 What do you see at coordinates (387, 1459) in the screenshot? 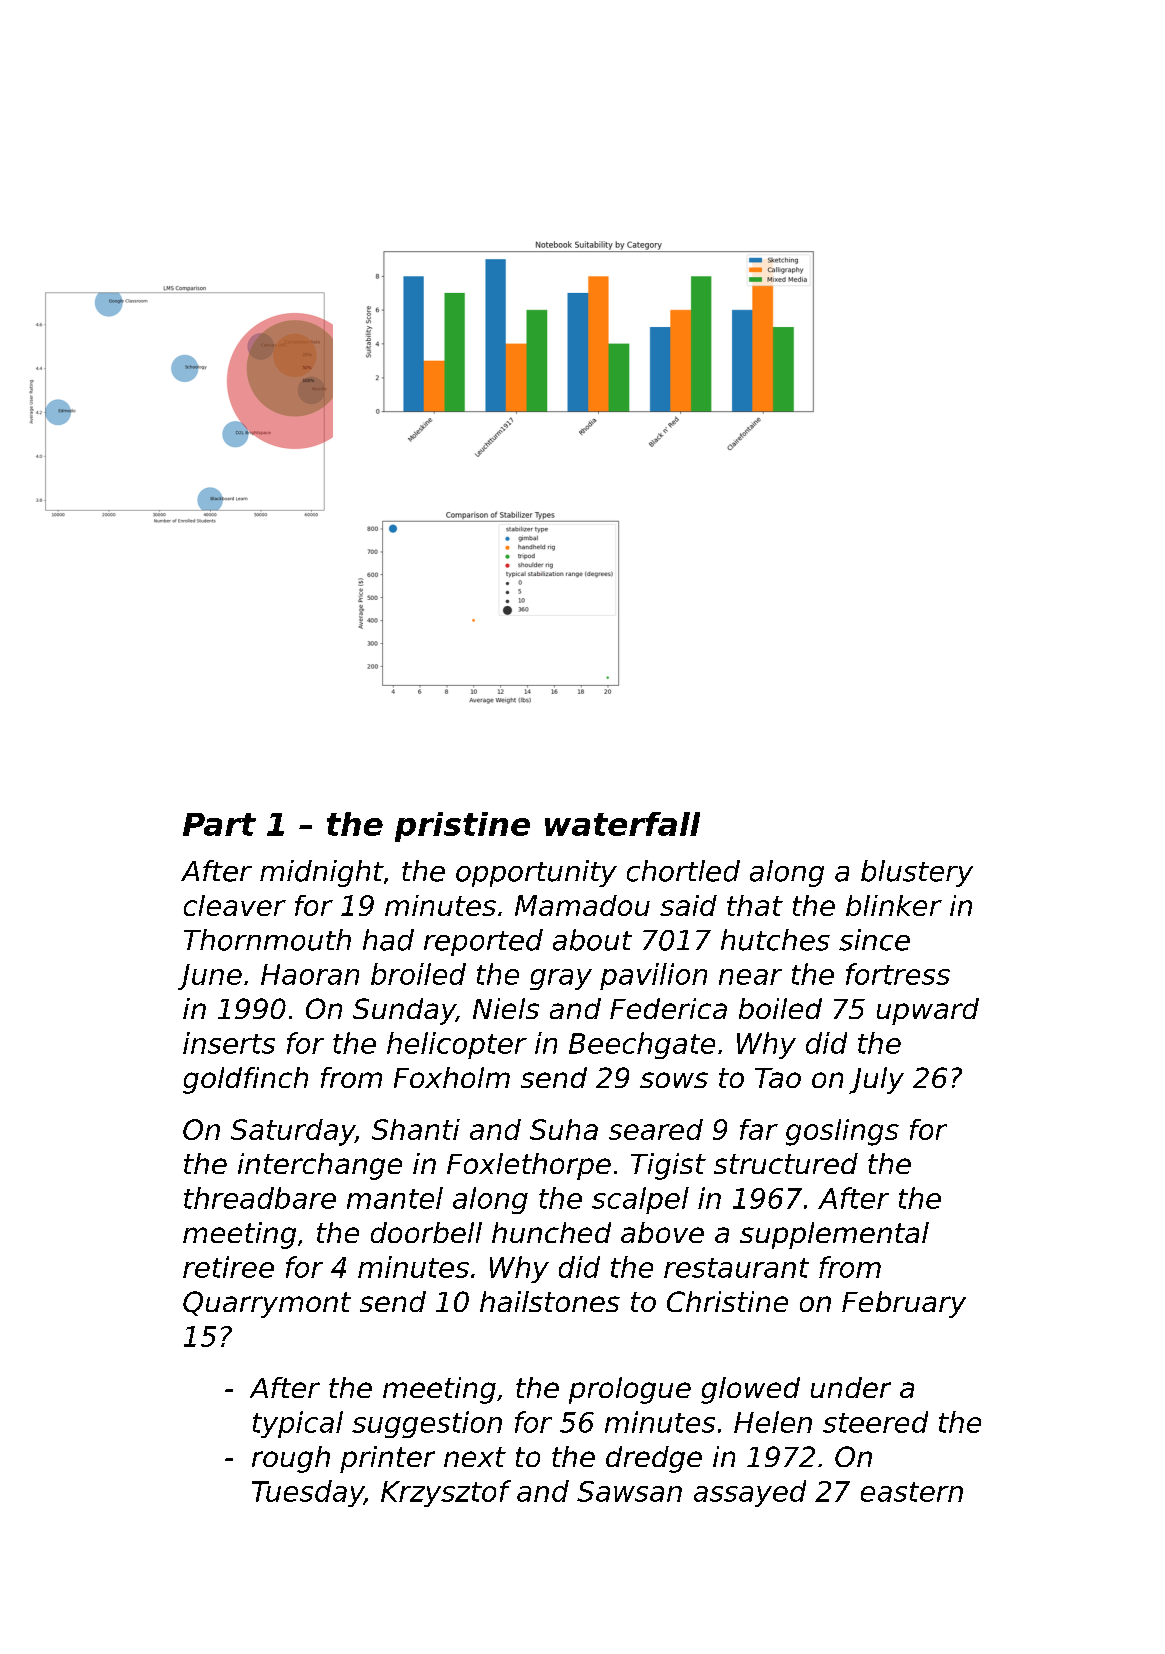
I see `printer` at bounding box center [387, 1459].
